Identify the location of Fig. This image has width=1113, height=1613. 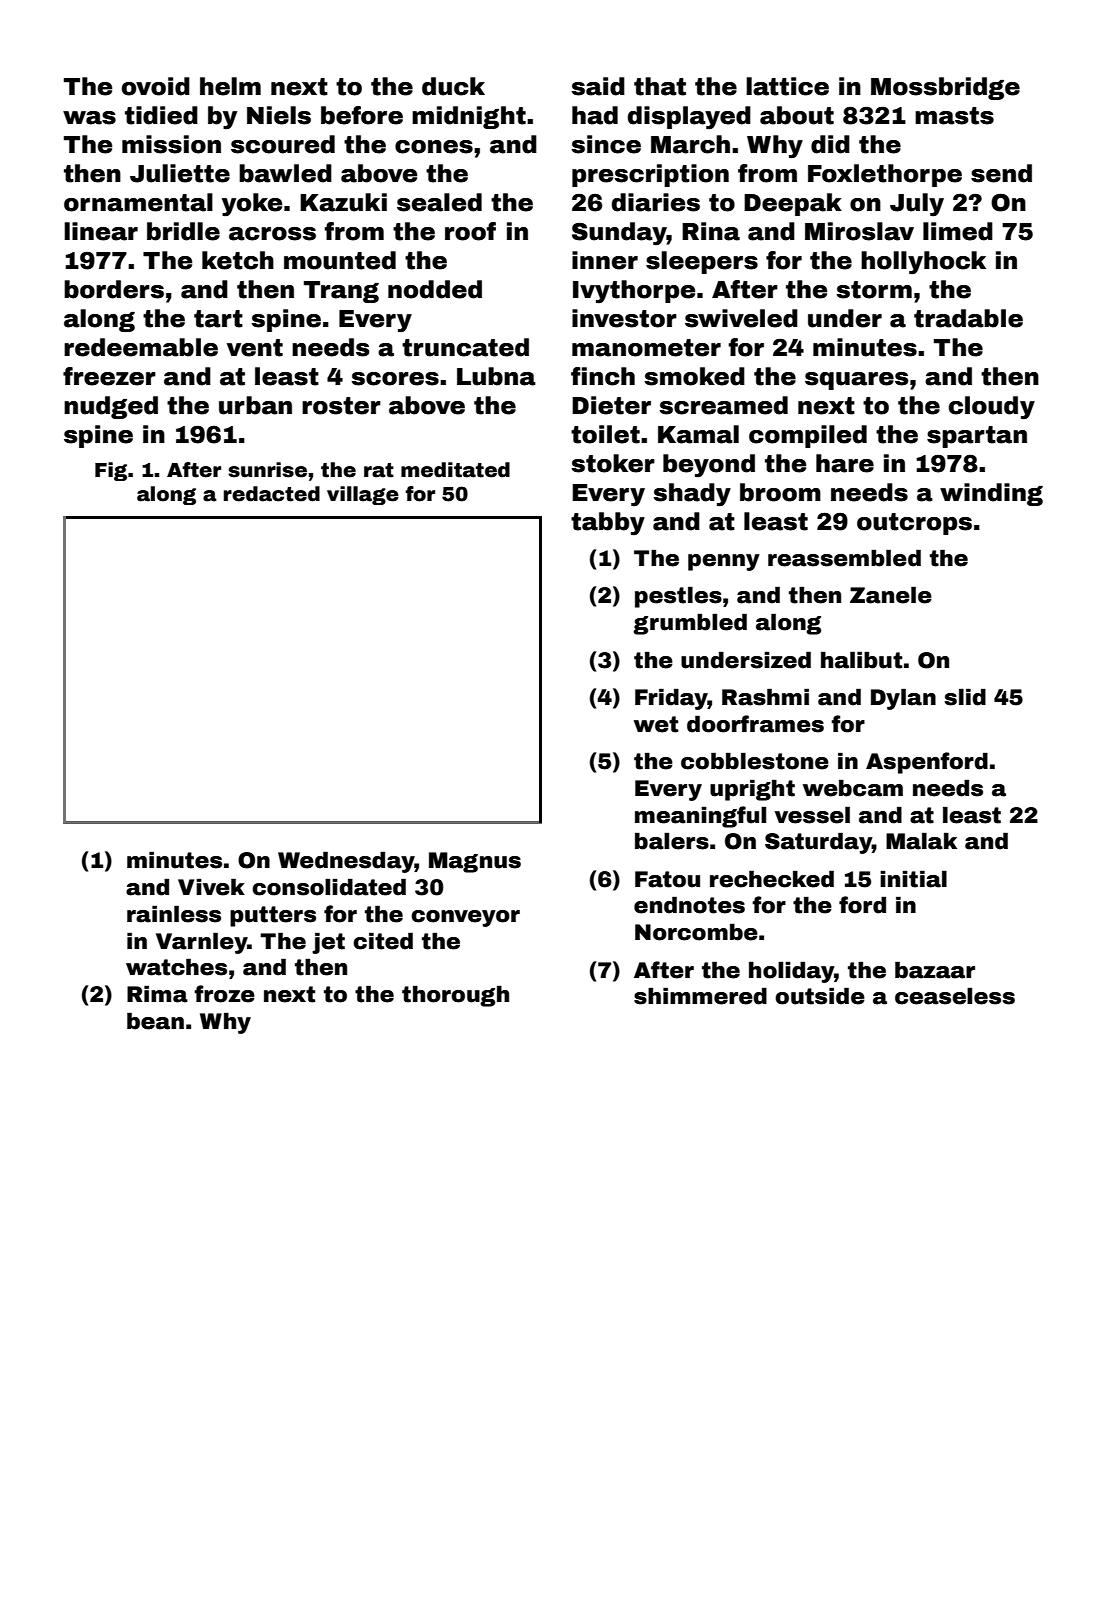
(111, 471).
